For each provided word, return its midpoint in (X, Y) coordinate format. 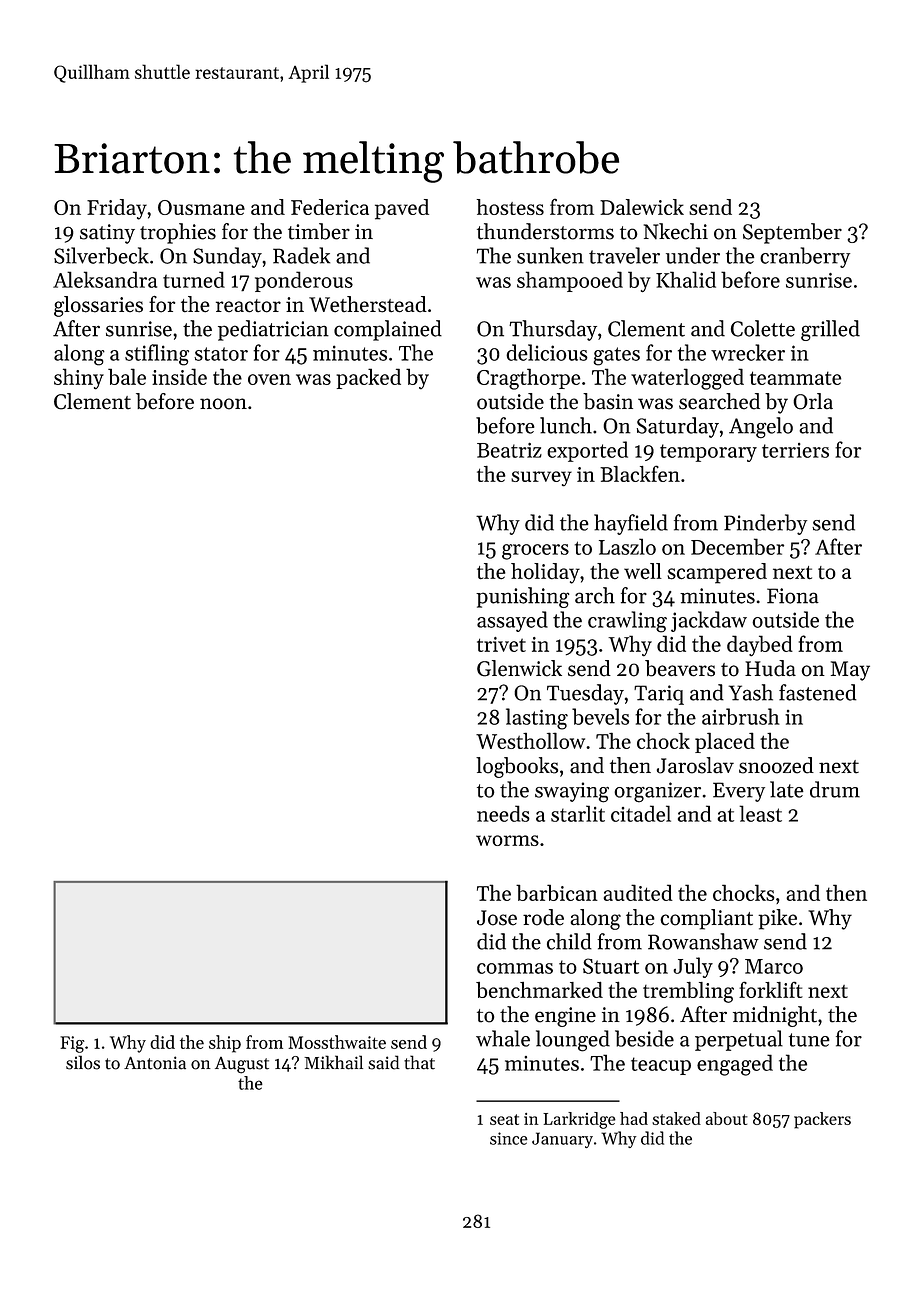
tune (809, 1040)
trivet (501, 644)
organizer (657, 792)
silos (83, 1062)
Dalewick (642, 207)
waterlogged (687, 379)
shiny (79, 379)
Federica (330, 207)
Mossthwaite (337, 1042)
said (384, 1062)
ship (225, 1044)
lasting (537, 719)
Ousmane (201, 207)
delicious (547, 352)
